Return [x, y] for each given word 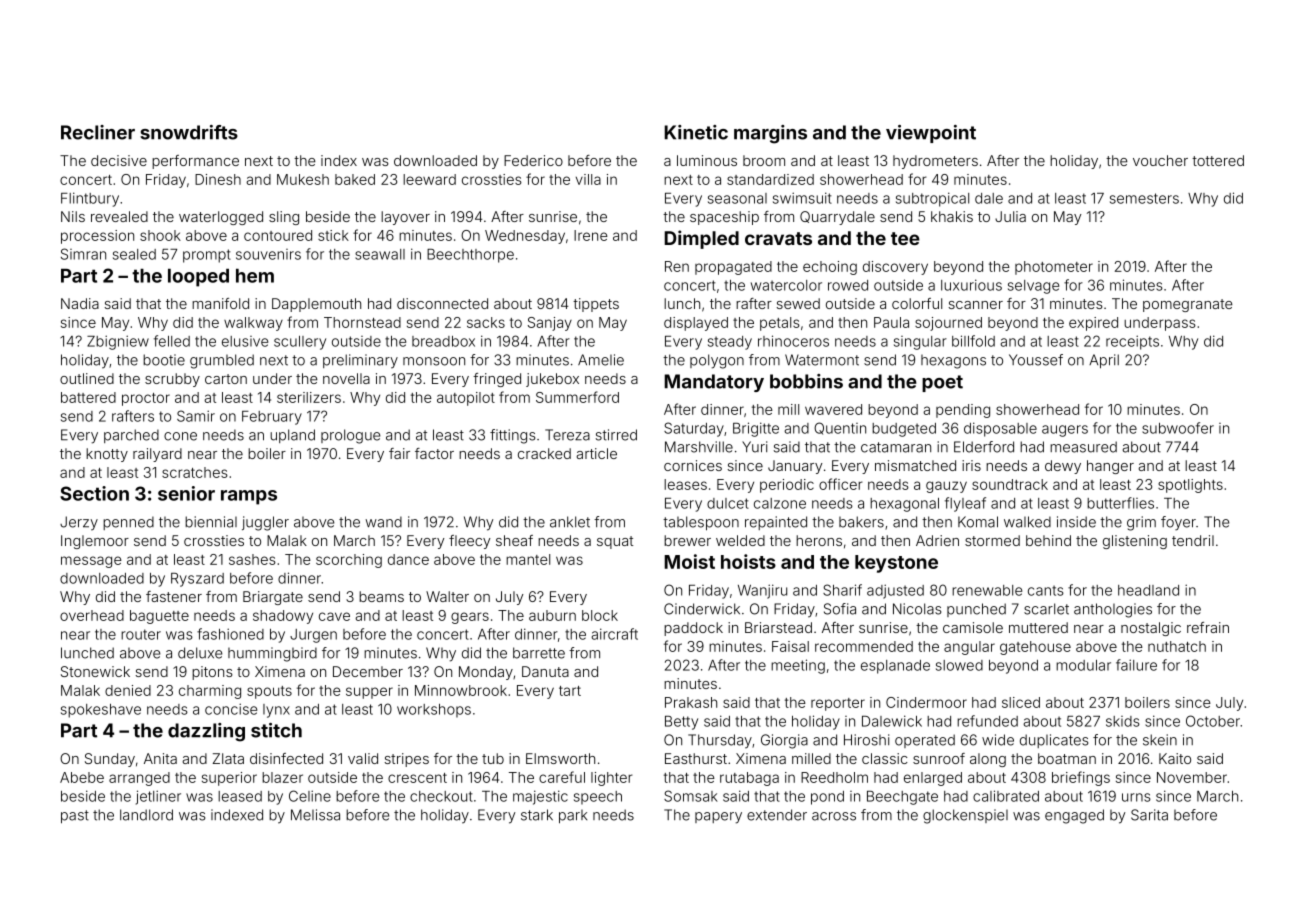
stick [333, 235]
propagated [733, 268]
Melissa [315, 815]
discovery [895, 268]
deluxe [200, 653]
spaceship [724, 218]
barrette [539, 653]
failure [1136, 665]
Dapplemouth [316, 305]
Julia [1010, 216]
